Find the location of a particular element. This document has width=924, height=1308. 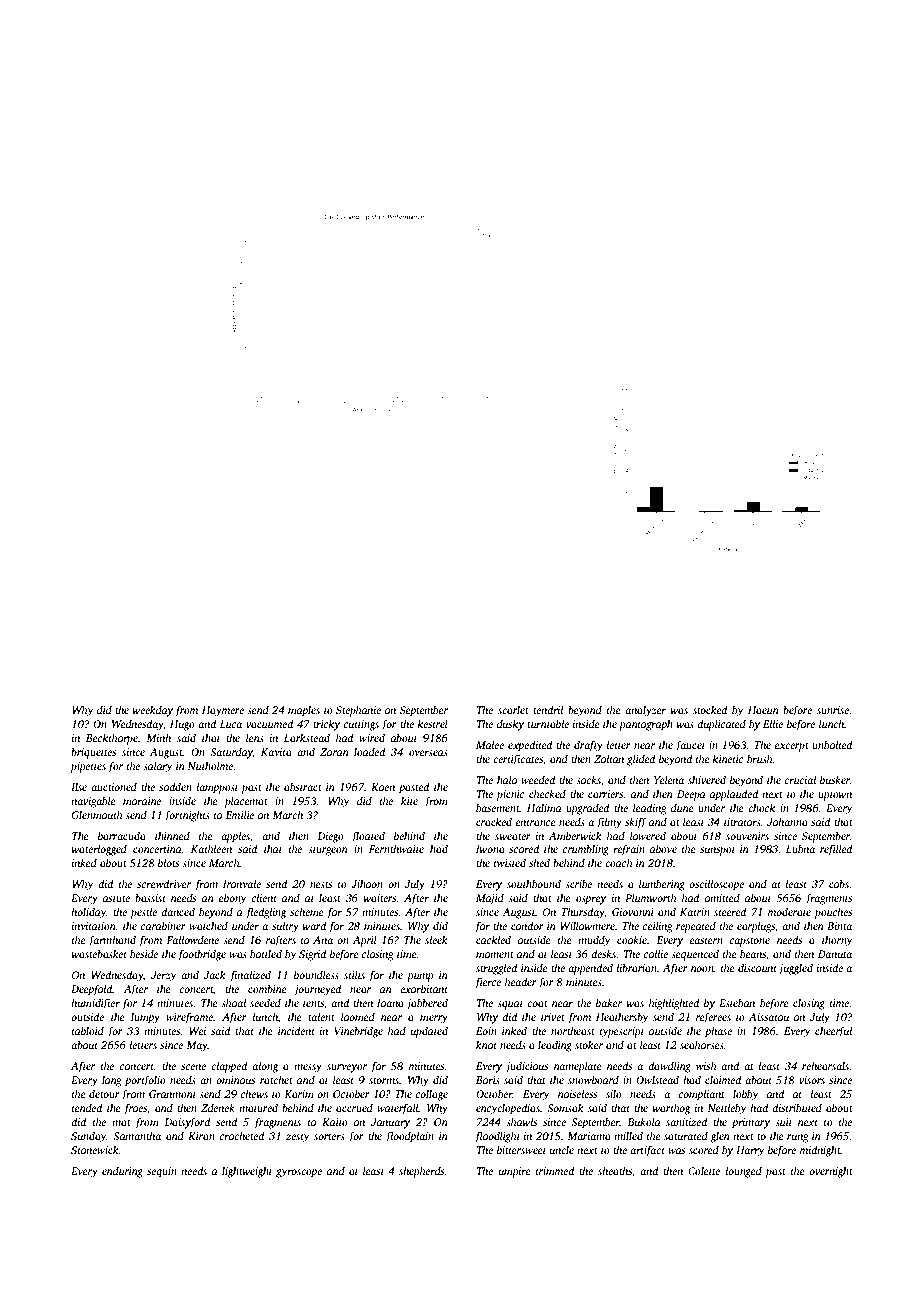

cheerful is located at coordinates (833, 1032).
